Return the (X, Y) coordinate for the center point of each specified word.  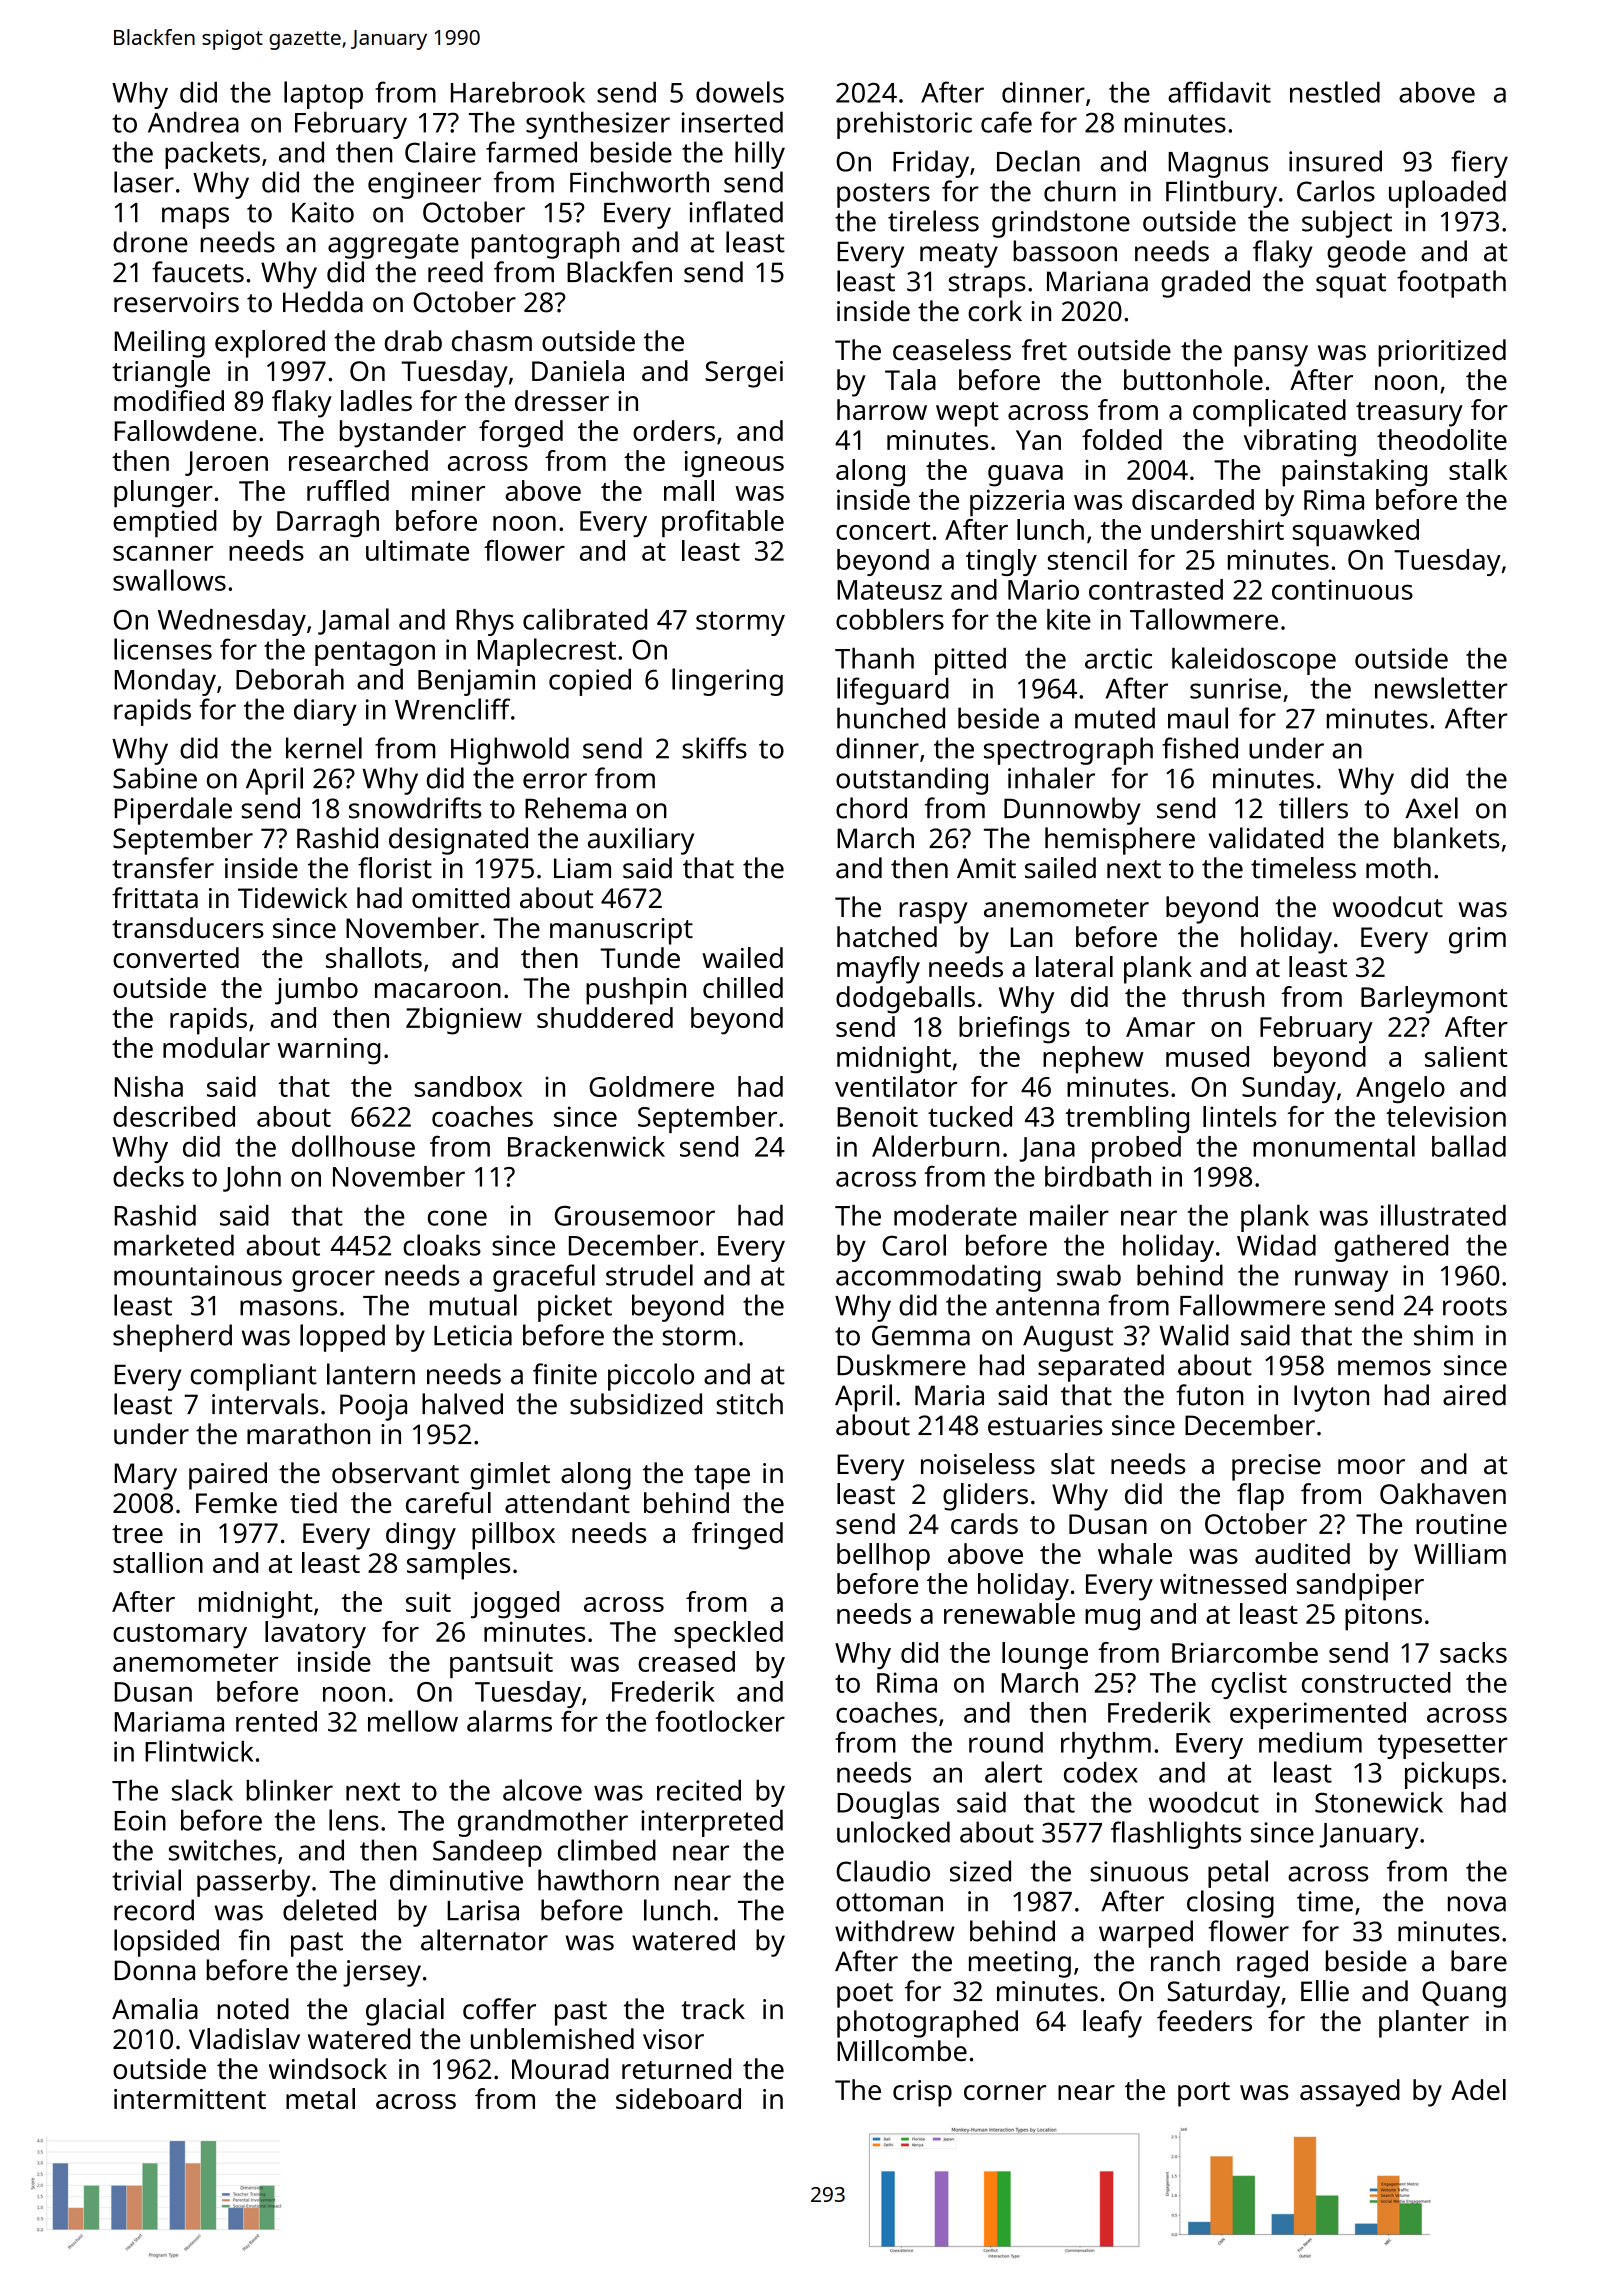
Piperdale (173, 811)
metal (320, 2098)
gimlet (510, 1476)
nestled (1335, 92)
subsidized (636, 1404)
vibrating (1300, 443)
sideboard (678, 2098)
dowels (740, 92)
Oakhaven (1443, 1493)
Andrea (193, 122)
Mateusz (889, 590)
